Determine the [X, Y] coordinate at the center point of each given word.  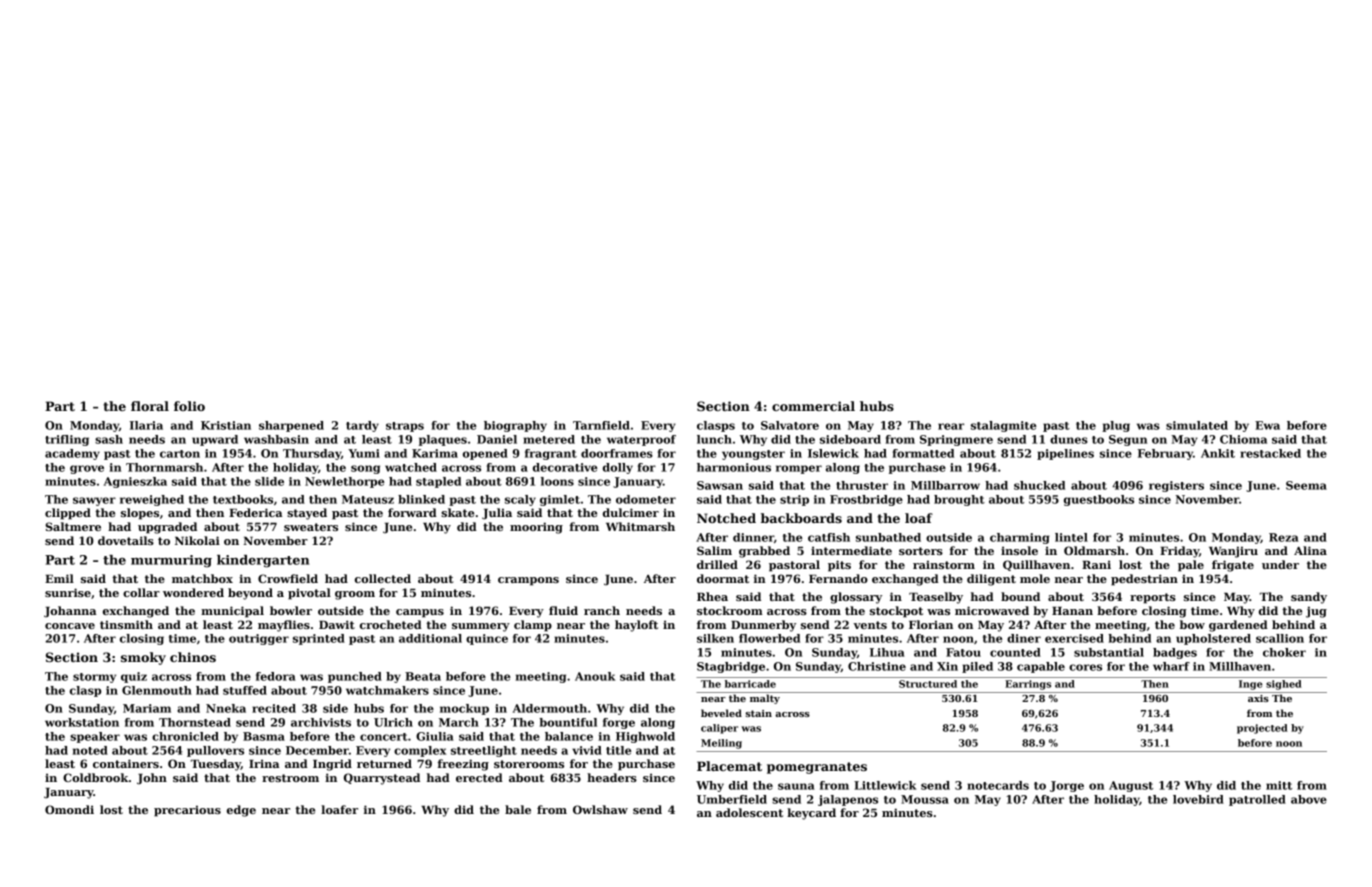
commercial [813, 406]
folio [189, 406]
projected [1262, 729]
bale [518, 809]
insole [1019, 550]
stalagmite [1003, 426]
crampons [528, 581]
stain [759, 713]
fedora [276, 676]
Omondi [69, 809]
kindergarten [263, 561]
